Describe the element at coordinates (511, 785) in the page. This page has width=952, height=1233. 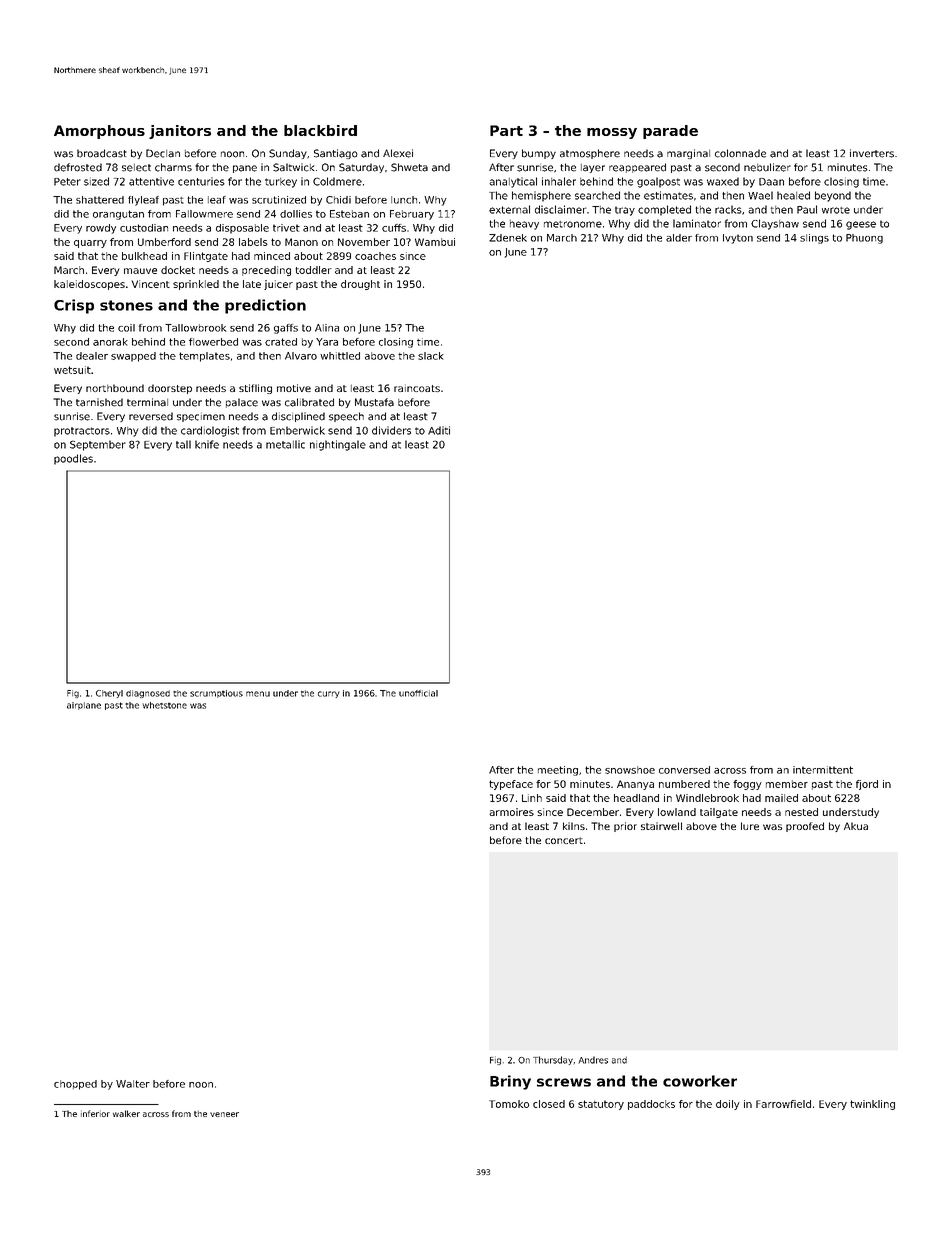
I see `typeface` at that location.
